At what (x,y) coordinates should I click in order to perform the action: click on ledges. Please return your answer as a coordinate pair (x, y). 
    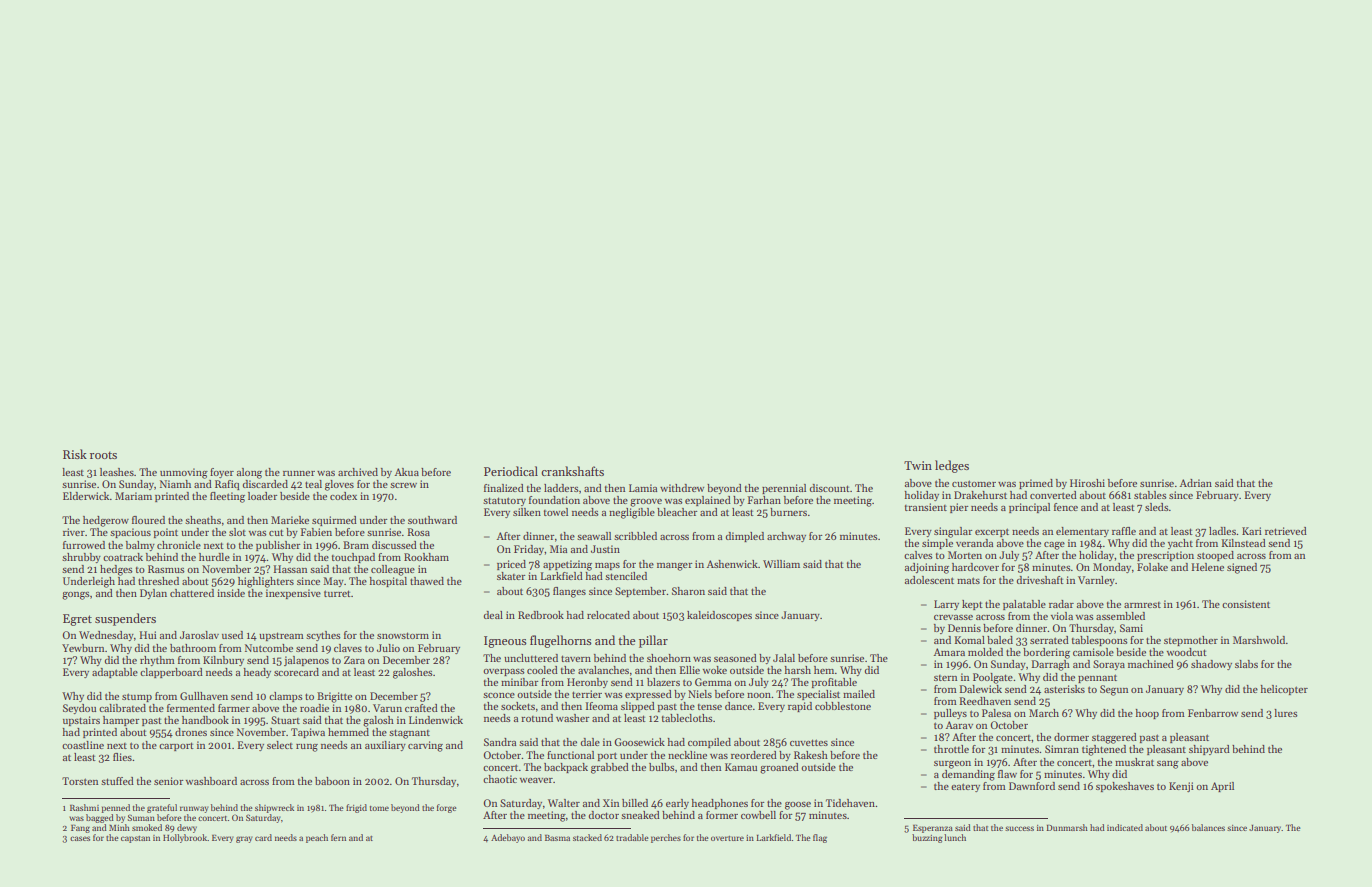
    Looking at the image, I should click on (952, 466).
